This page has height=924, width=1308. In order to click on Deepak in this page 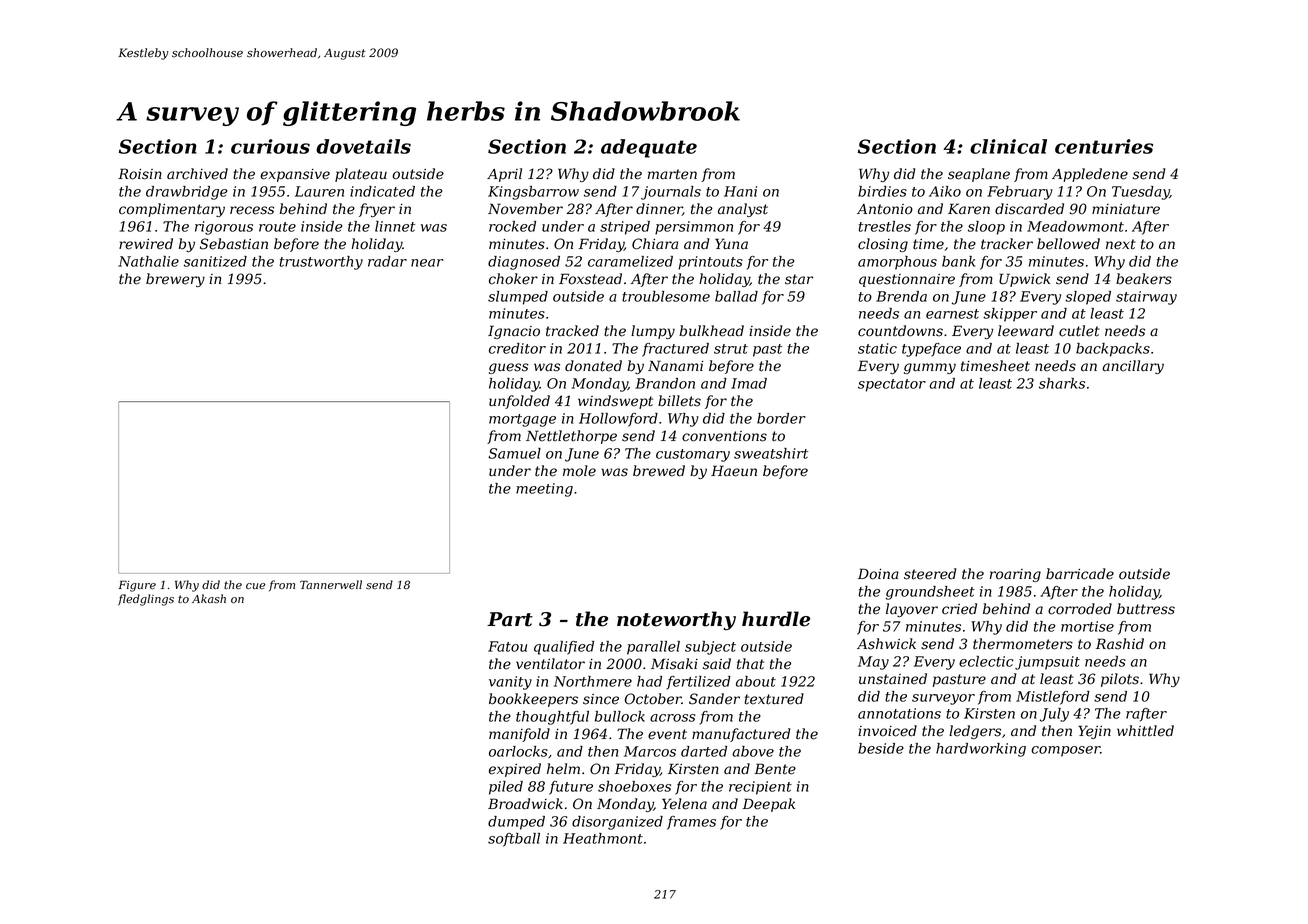, I will do `click(768, 805)`.
